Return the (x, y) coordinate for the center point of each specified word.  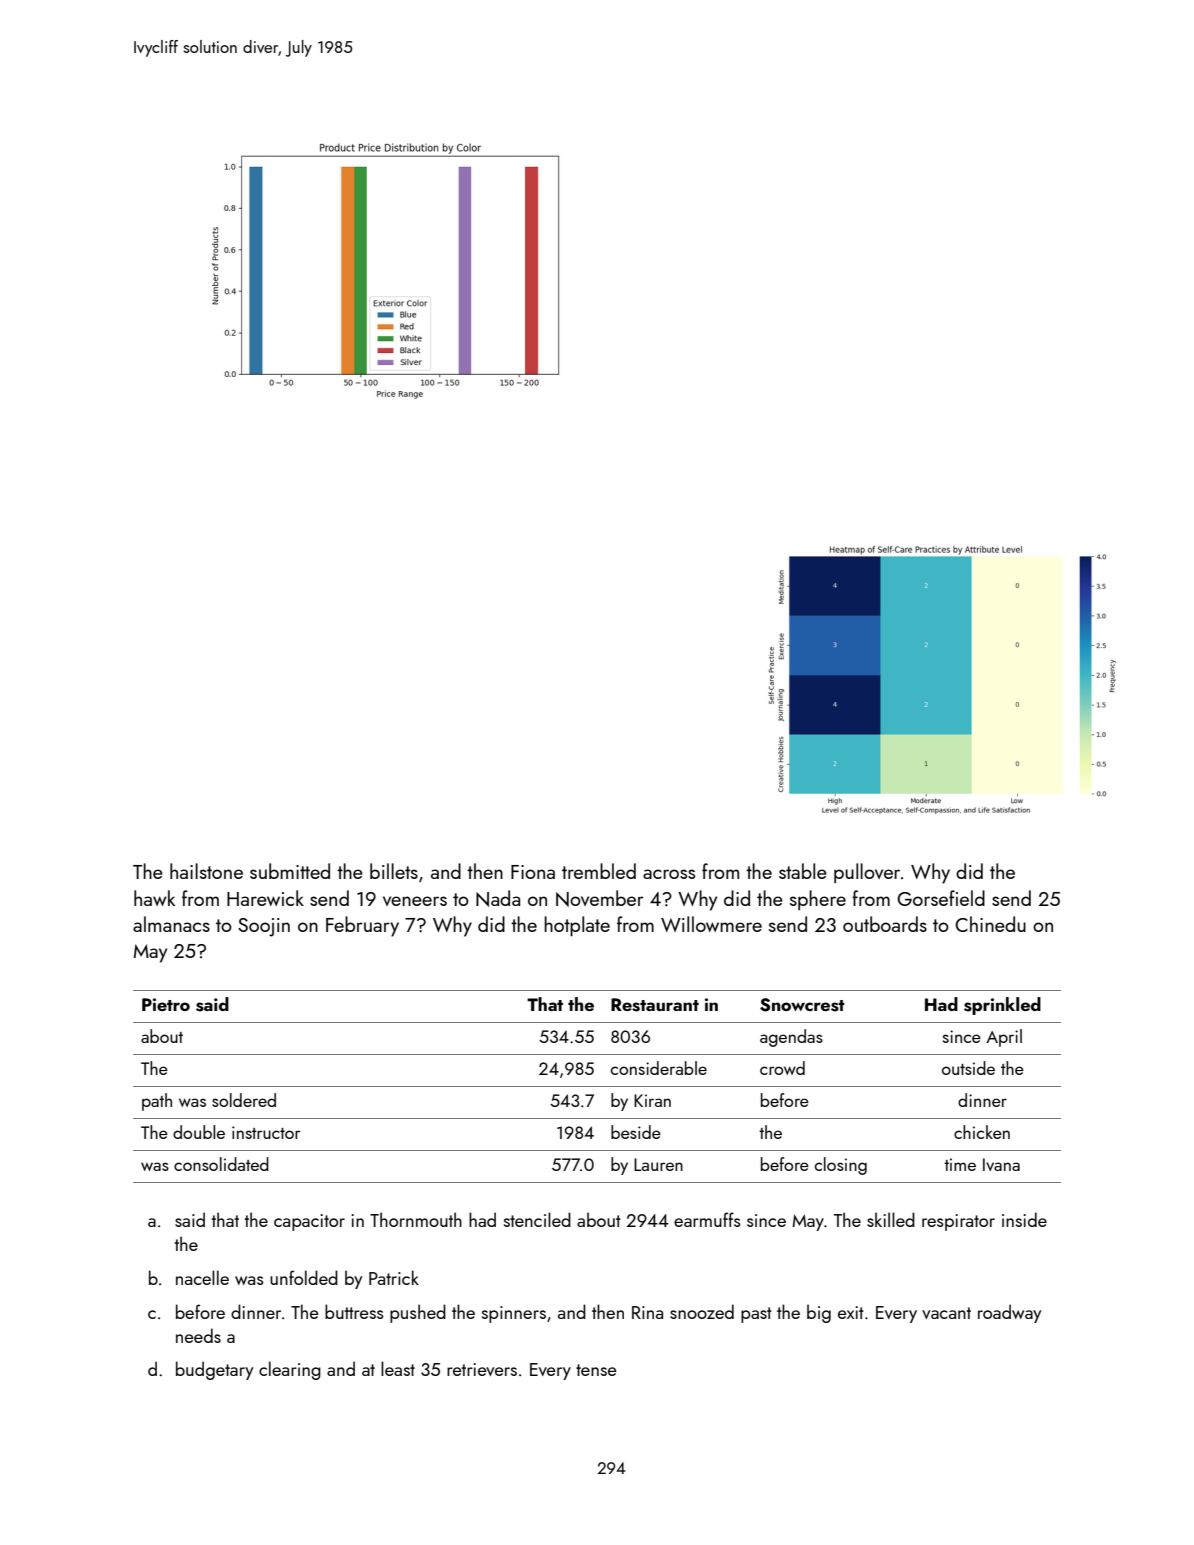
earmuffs (707, 1219)
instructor (266, 1132)
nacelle (202, 1277)
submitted (290, 871)
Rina (647, 1312)
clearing (290, 1370)
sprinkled (1002, 1006)
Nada (498, 898)
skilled (891, 1219)
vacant (946, 1313)
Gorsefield (941, 898)
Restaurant (655, 1005)
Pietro (166, 1004)
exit (851, 1312)
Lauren (658, 1164)
